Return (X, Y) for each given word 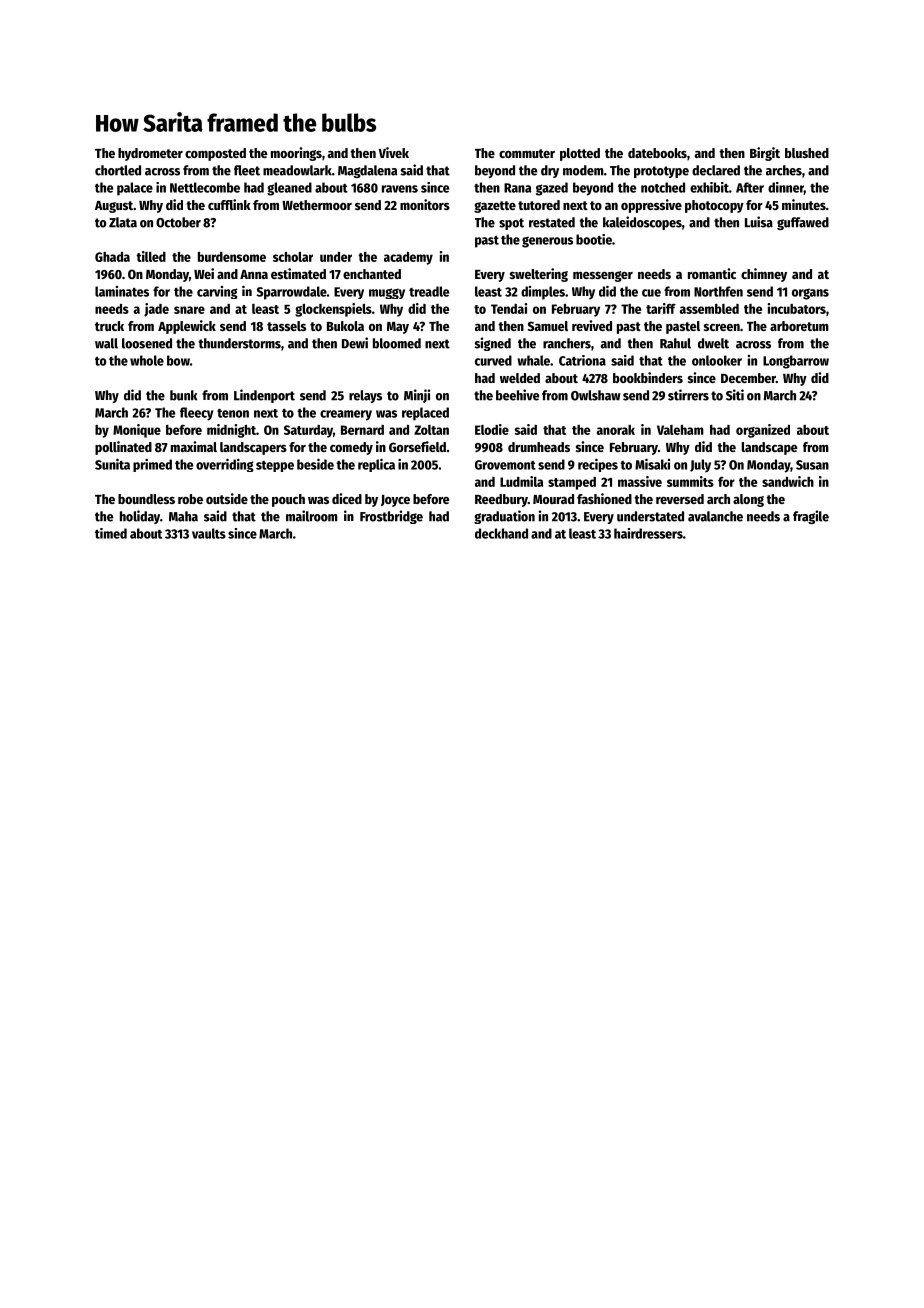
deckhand (501, 533)
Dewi (355, 343)
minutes (804, 204)
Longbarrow (796, 362)
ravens (400, 189)
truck (109, 326)
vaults (209, 533)
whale (533, 360)
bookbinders (648, 377)
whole (147, 360)
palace (135, 189)
